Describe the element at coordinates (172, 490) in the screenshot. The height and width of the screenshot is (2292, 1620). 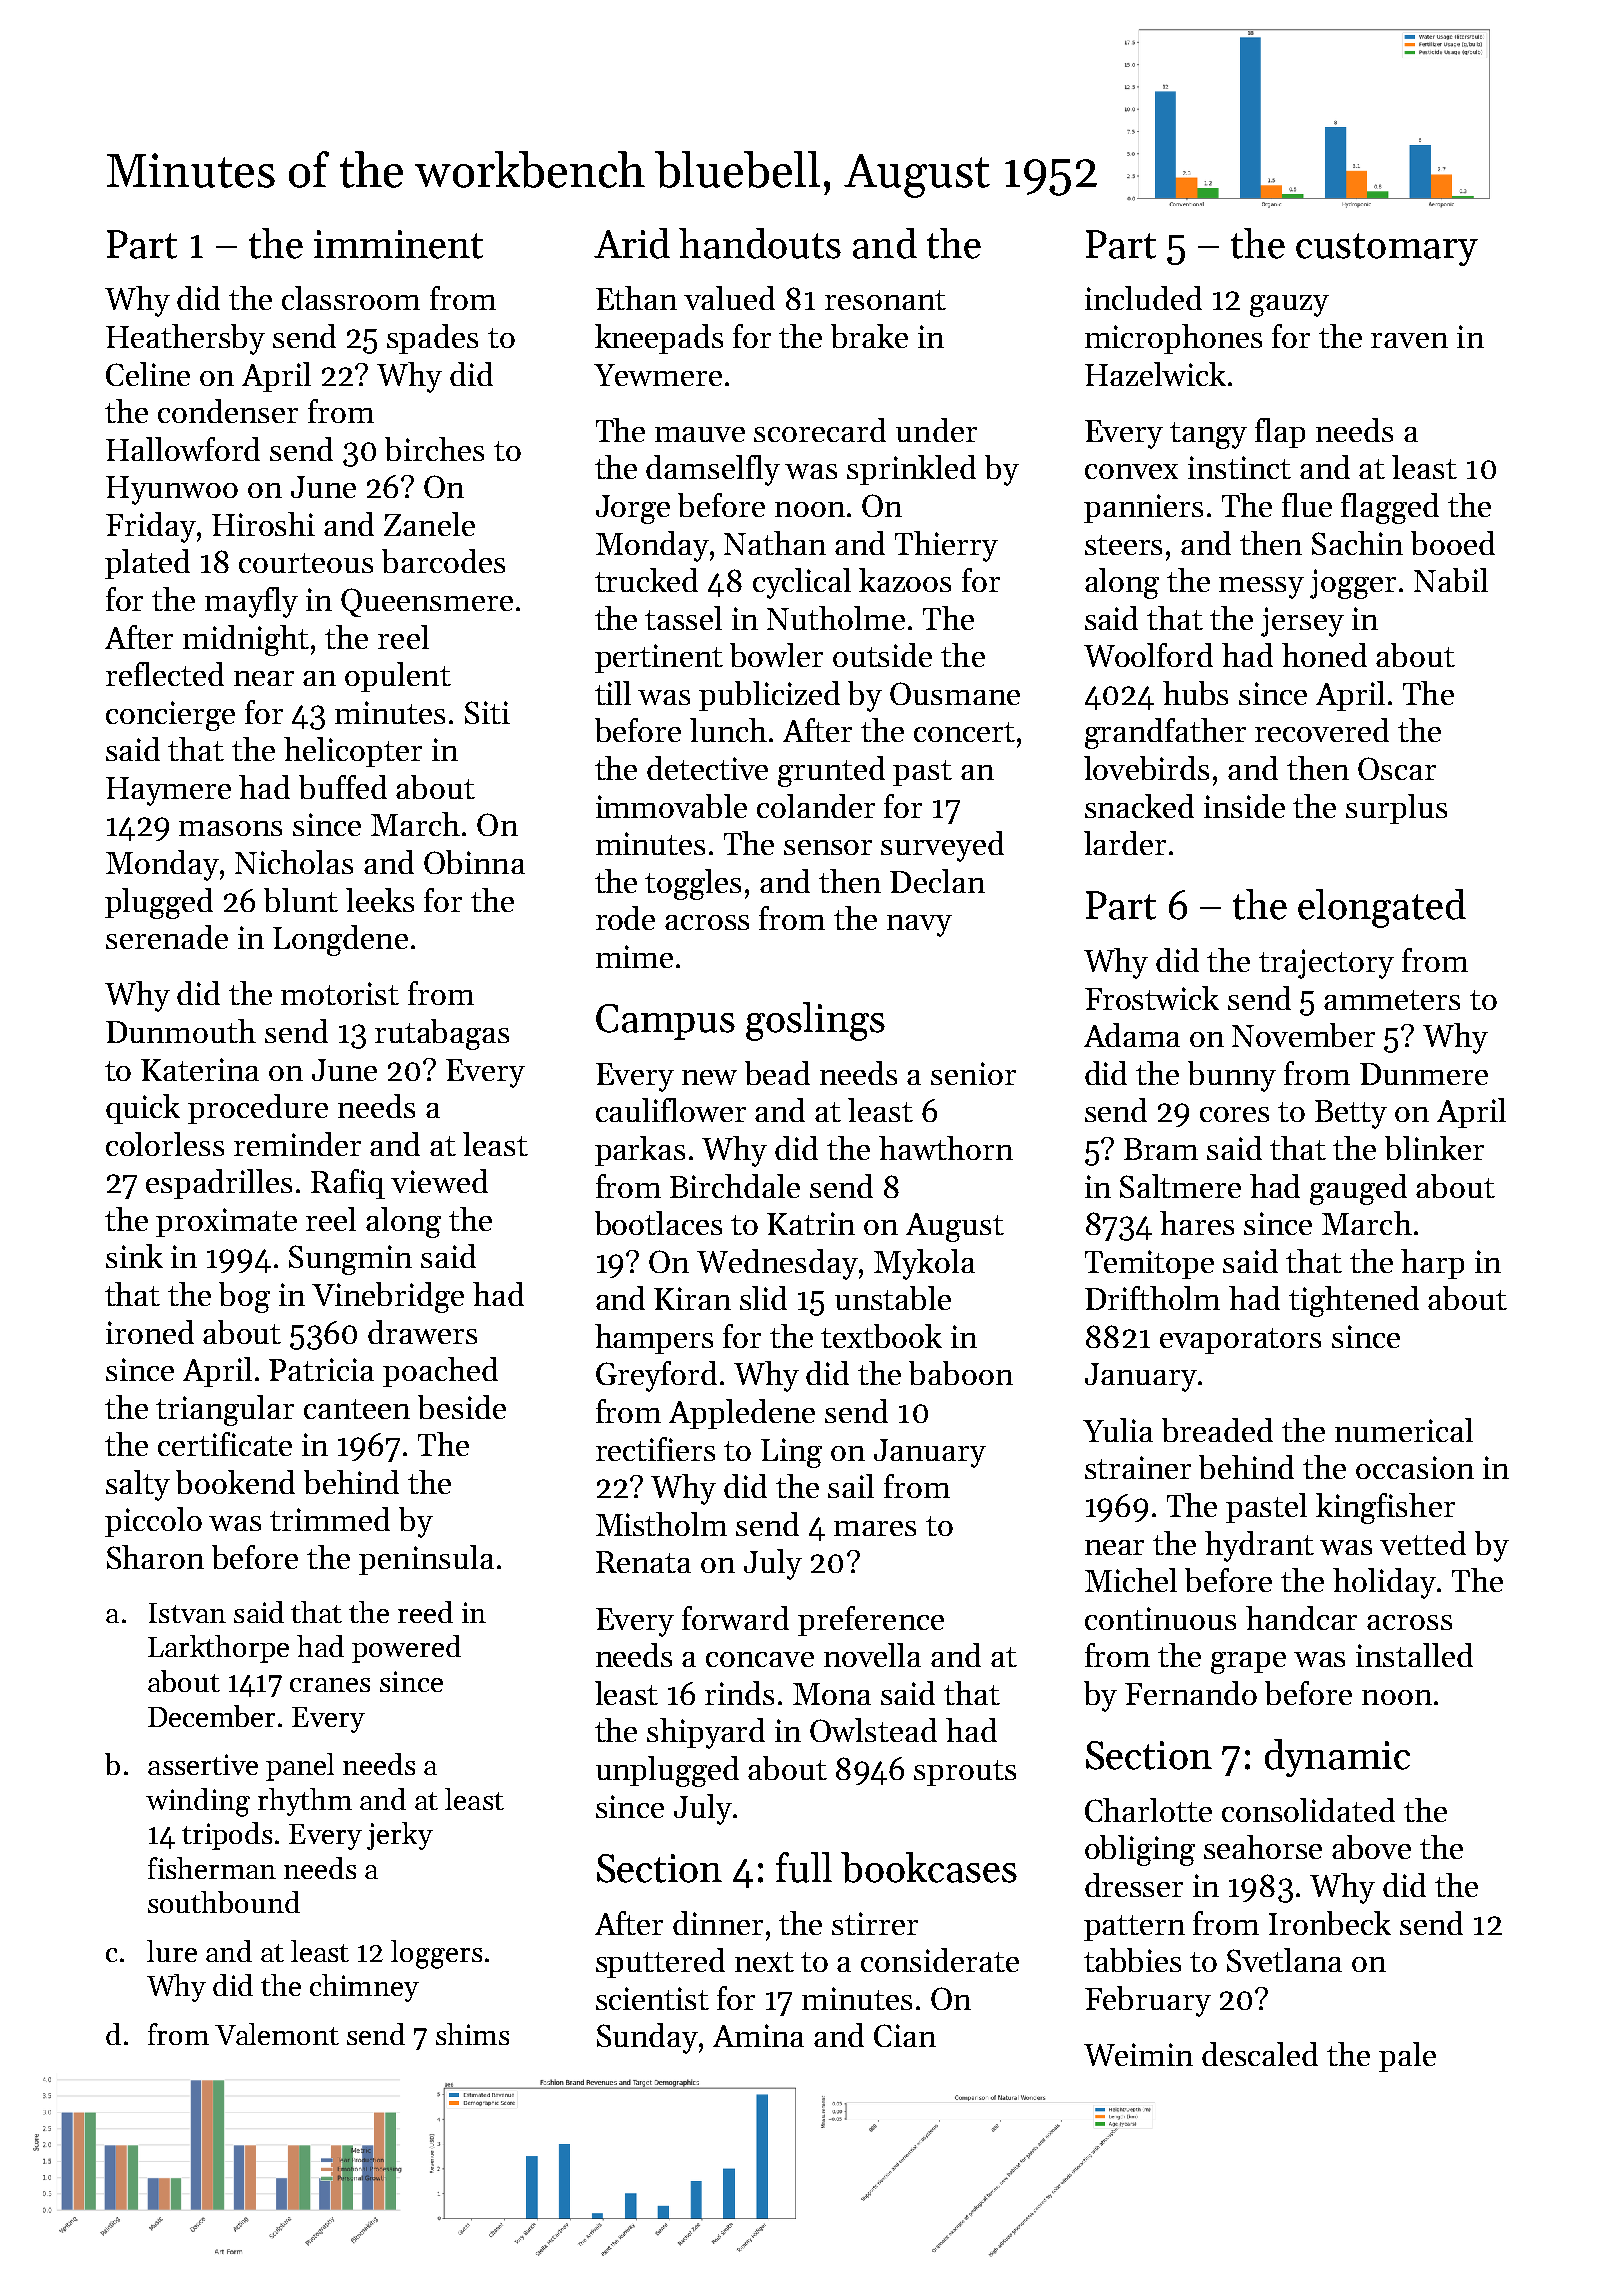
I see `Hyunwoo` at that location.
